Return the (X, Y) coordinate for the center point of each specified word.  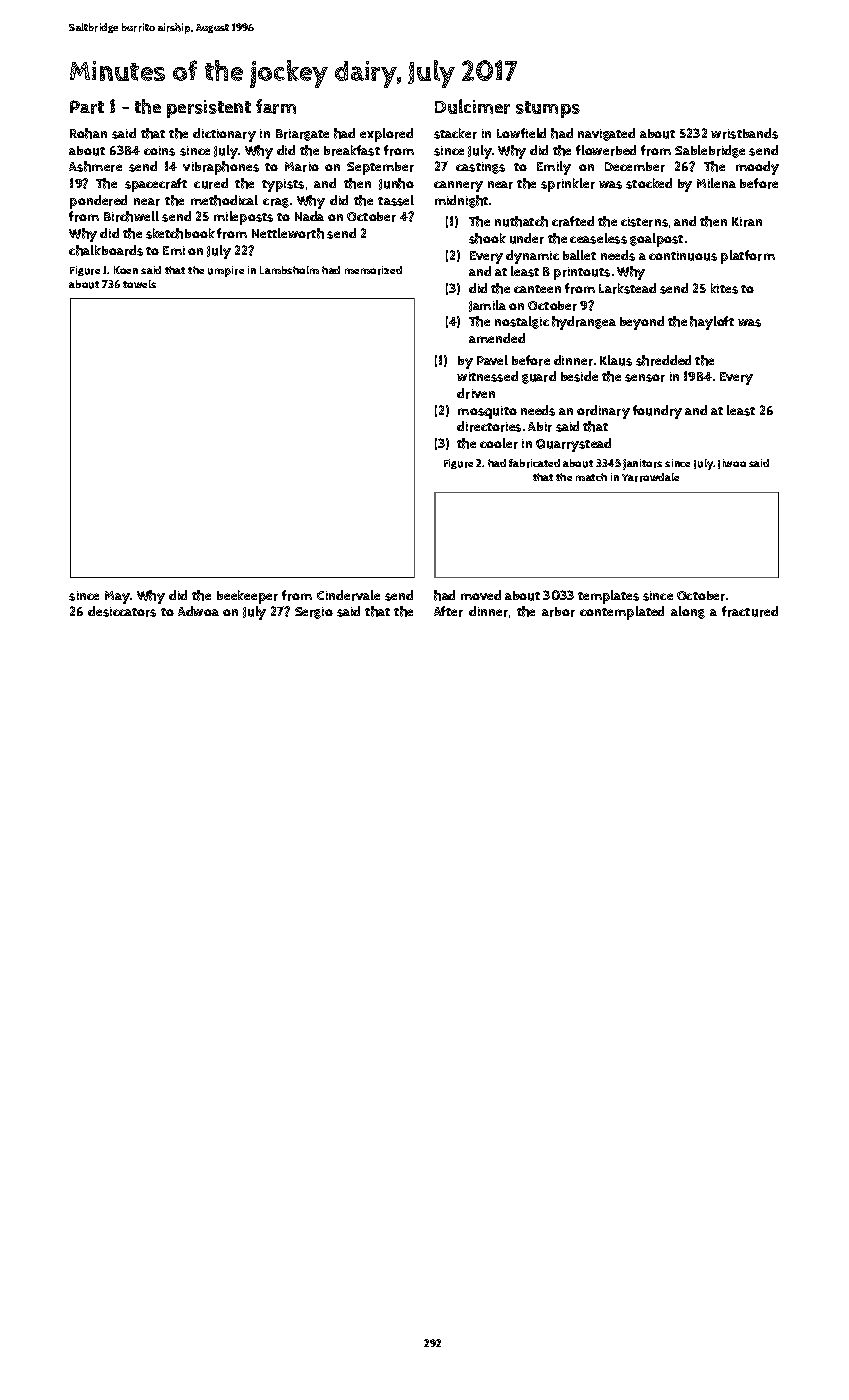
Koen (126, 270)
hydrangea (584, 323)
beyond (642, 323)
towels (139, 284)
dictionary (224, 135)
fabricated (534, 463)
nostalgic (522, 322)
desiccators (122, 611)
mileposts (243, 218)
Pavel (492, 360)
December (635, 167)
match (591, 477)
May (117, 597)
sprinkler (568, 185)
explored (386, 135)
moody (757, 168)
